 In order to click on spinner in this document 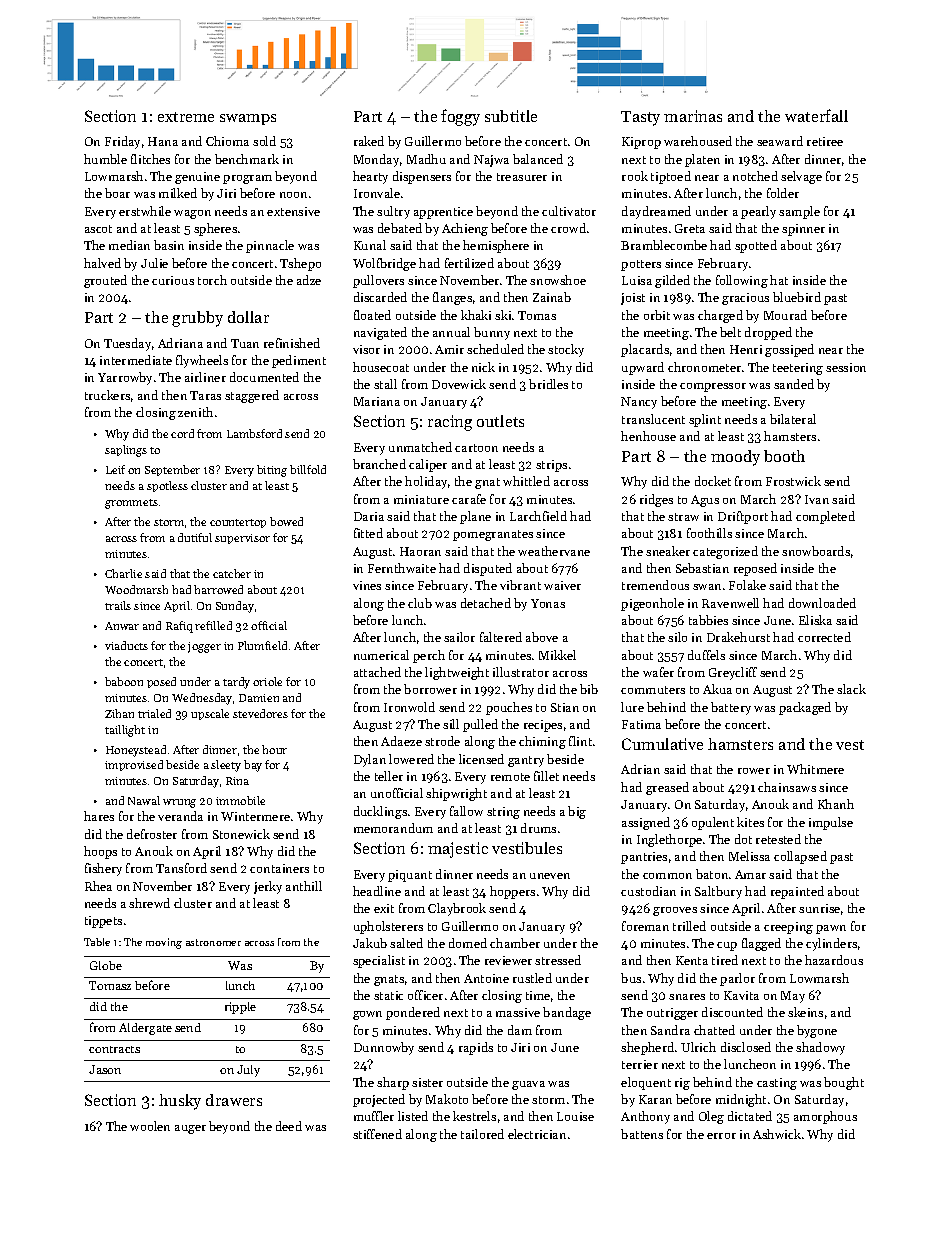, I will do `click(803, 230)`.
